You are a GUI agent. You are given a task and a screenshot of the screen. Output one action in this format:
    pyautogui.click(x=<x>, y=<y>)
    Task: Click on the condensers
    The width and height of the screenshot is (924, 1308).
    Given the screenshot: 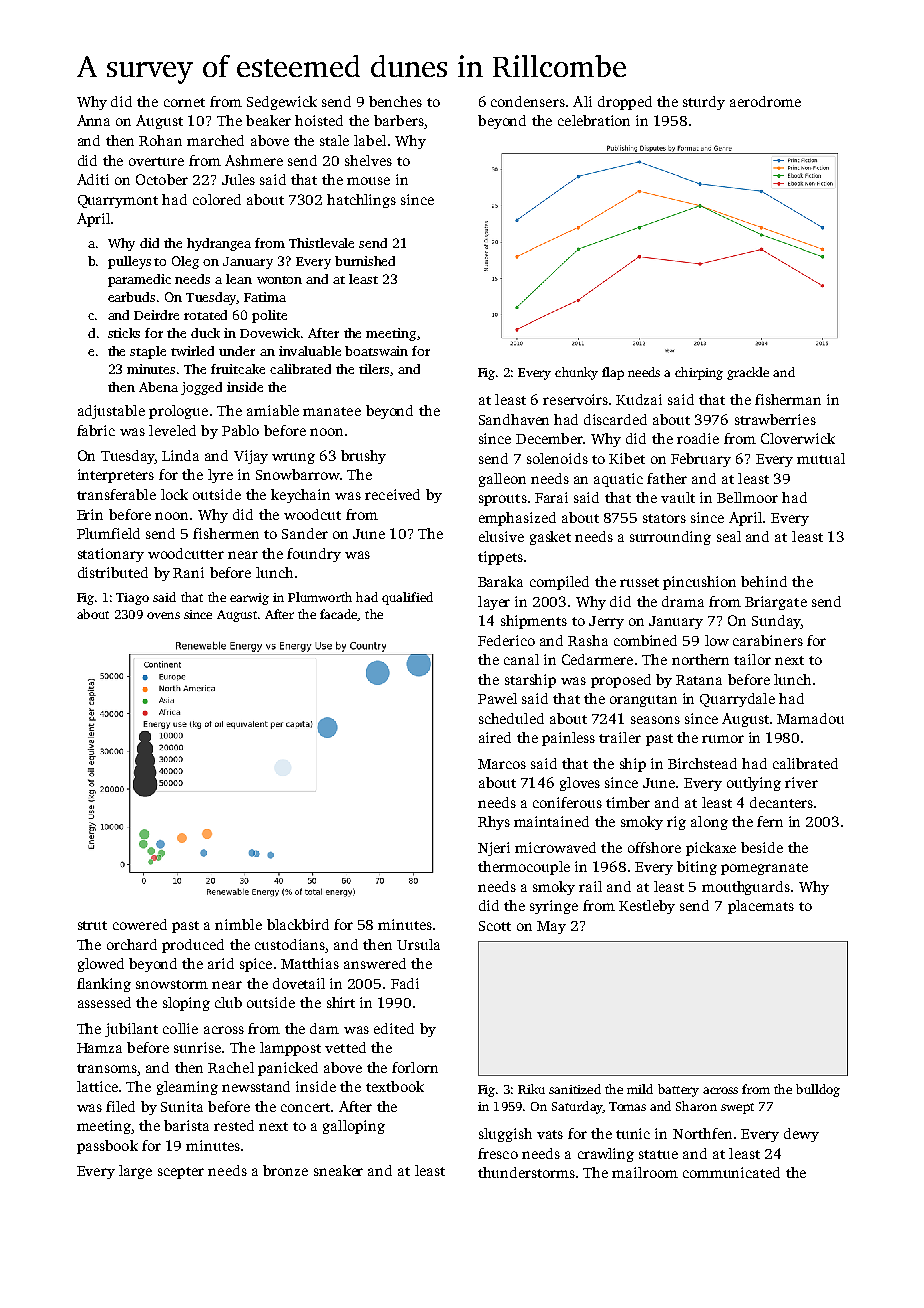 What is the action you would take?
    pyautogui.click(x=528, y=101)
